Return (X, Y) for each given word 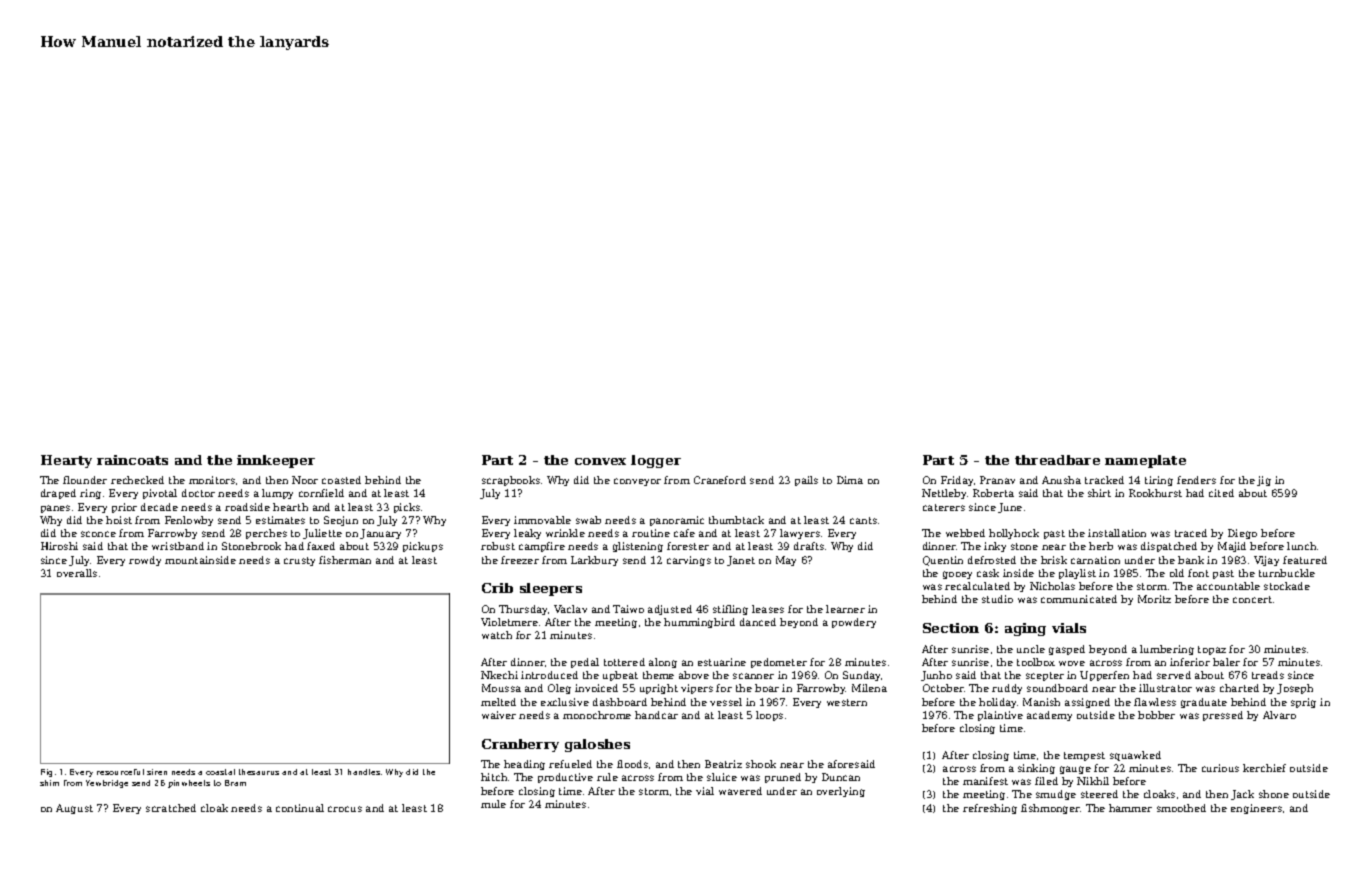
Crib (497, 588)
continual (300, 808)
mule (493, 804)
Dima (850, 480)
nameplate (1145, 461)
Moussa (501, 688)
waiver (499, 715)
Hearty (66, 461)
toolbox (1036, 662)
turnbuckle (1287, 573)
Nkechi (499, 675)
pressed (1223, 716)
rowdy (145, 561)
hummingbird (699, 623)
